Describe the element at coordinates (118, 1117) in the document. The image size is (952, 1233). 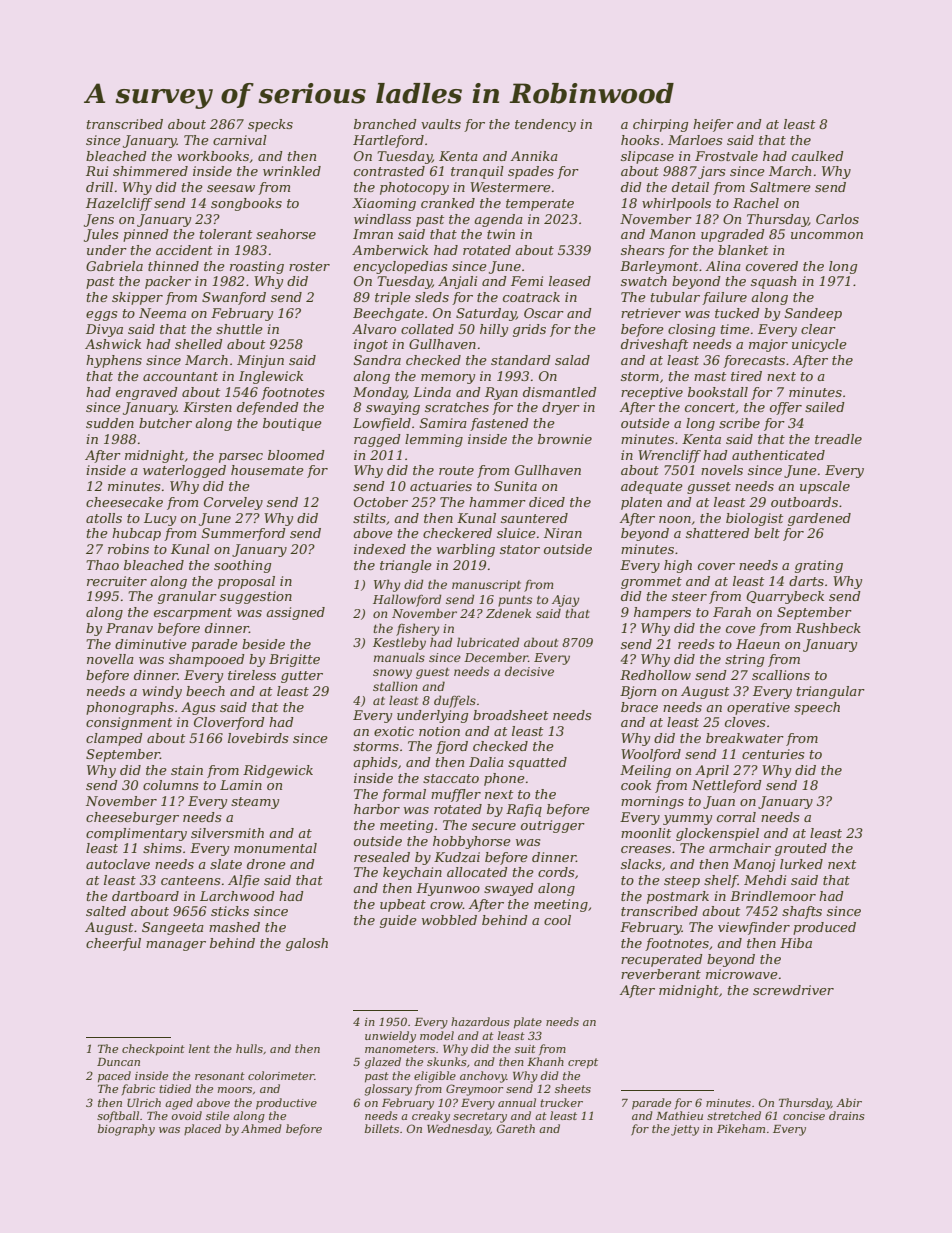
I see `softball` at that location.
